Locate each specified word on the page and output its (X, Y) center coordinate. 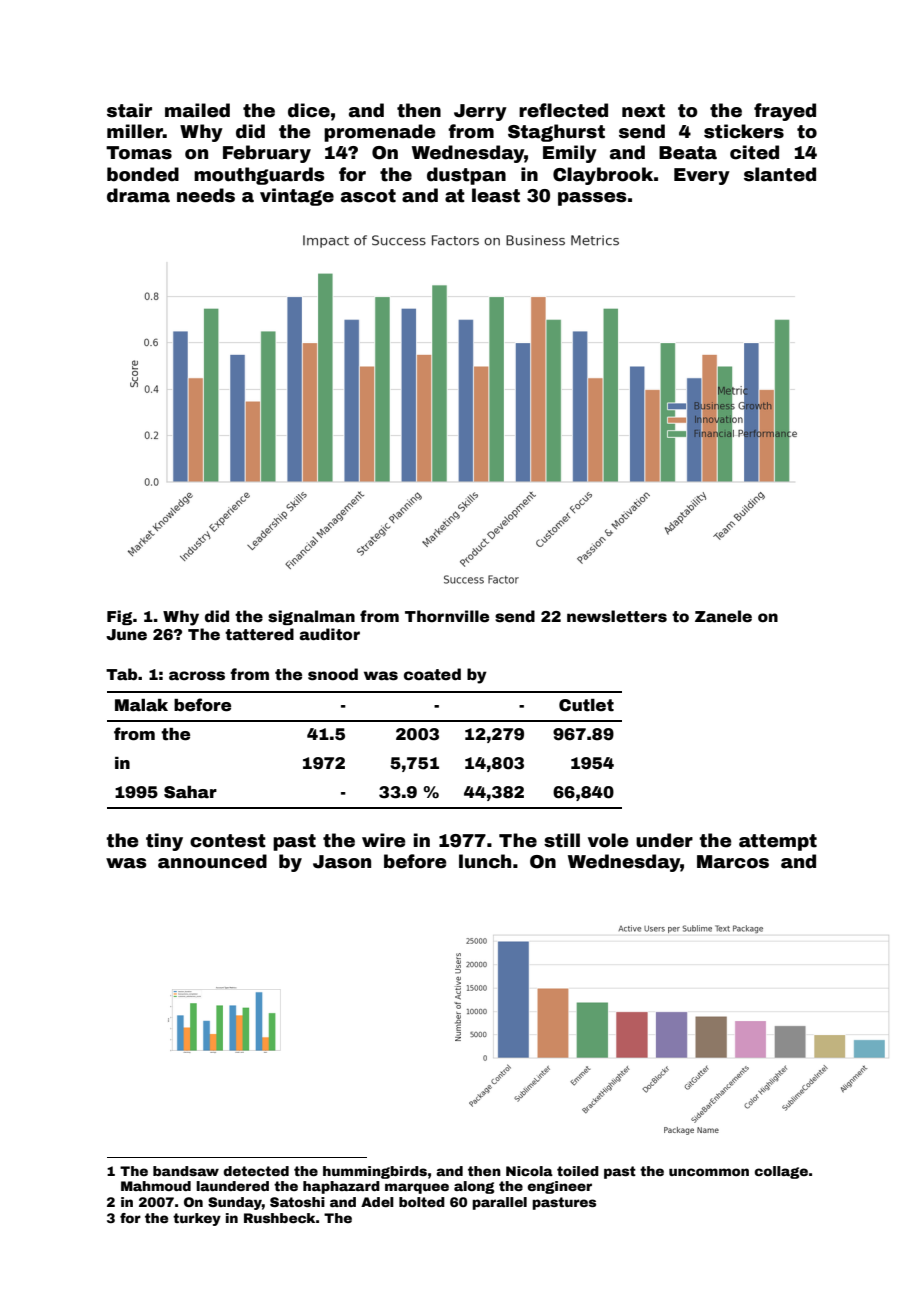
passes (592, 199)
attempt (778, 842)
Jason (342, 862)
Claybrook (603, 176)
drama (138, 195)
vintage (297, 197)
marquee (417, 1188)
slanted (780, 174)
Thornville (447, 616)
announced (212, 861)
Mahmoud (156, 1186)
